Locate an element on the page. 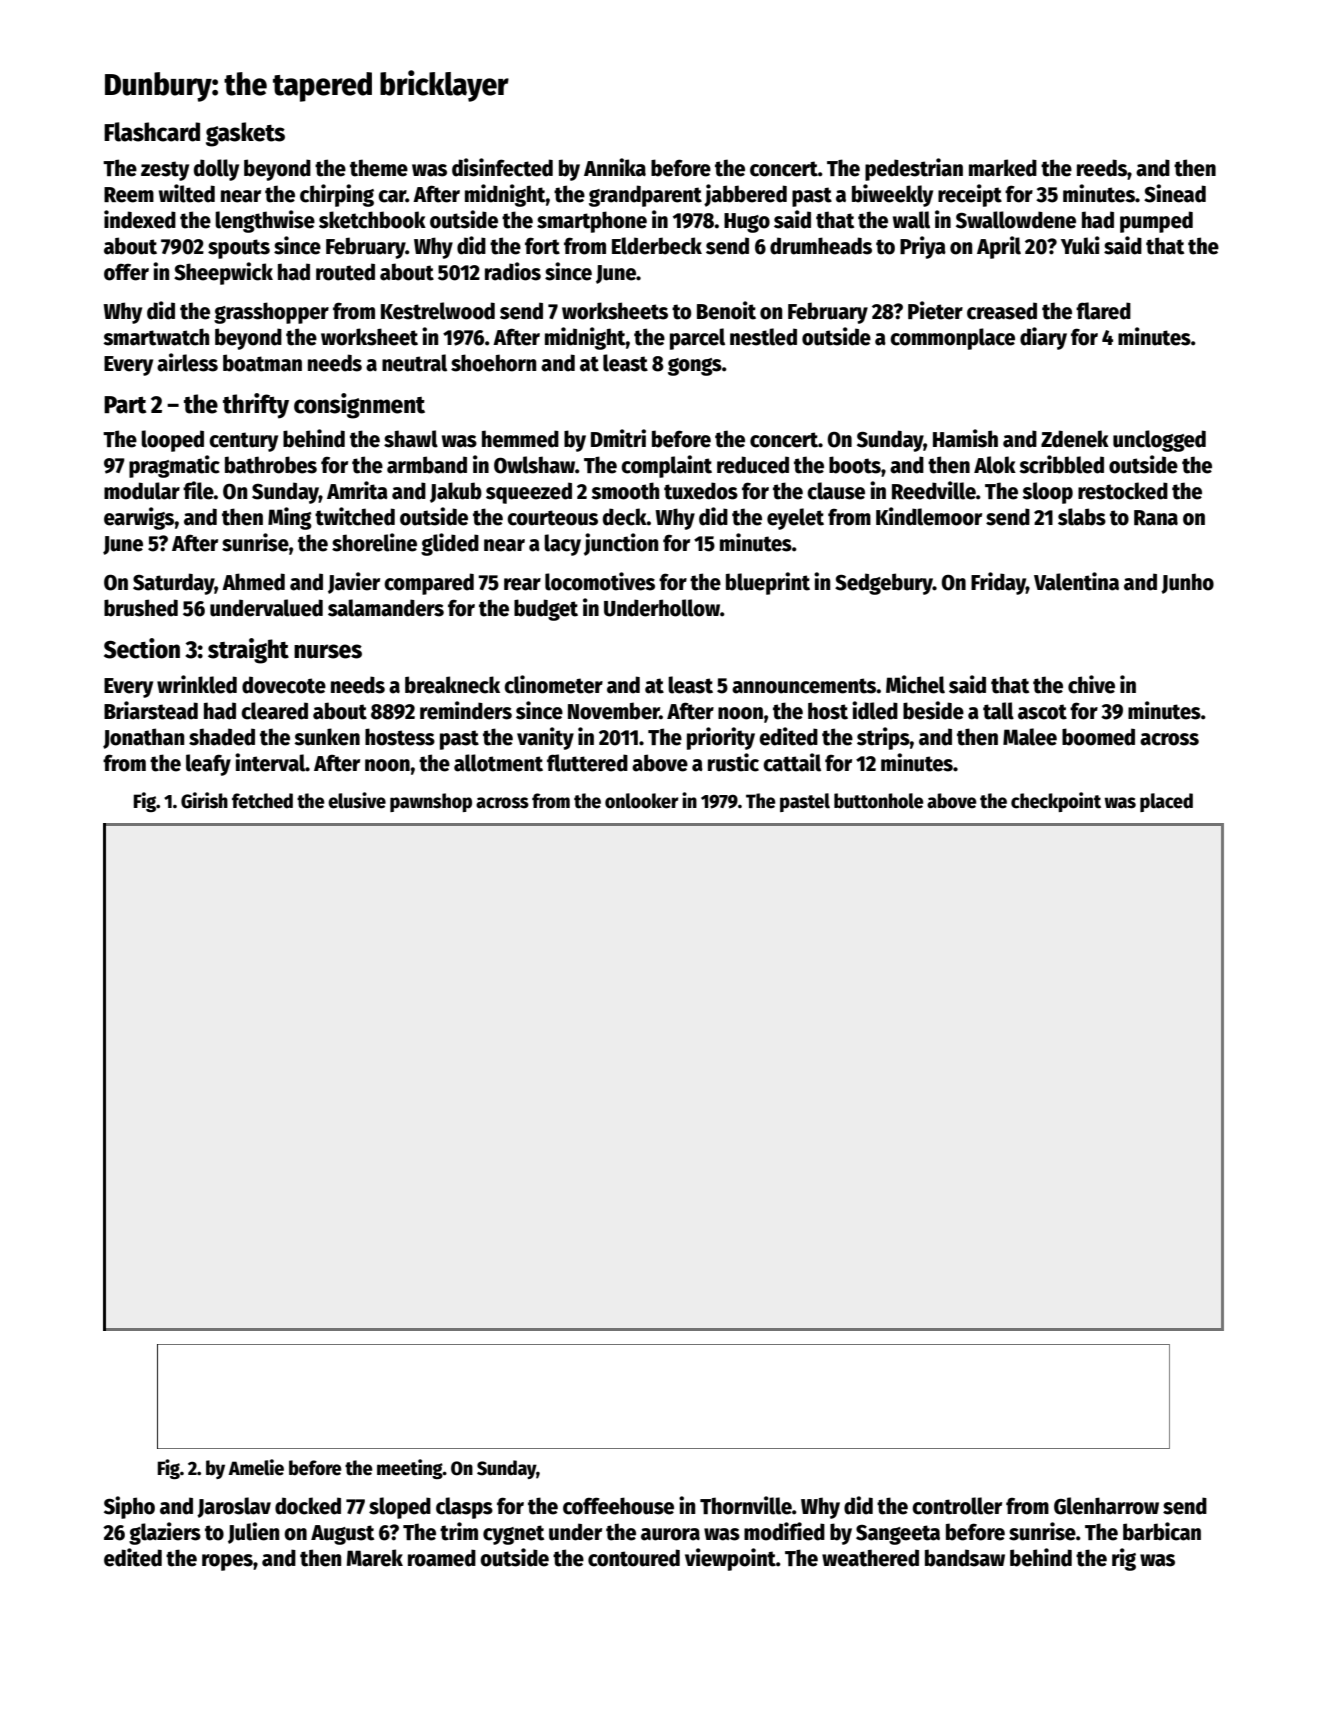 This page has width=1327, height=1718. Amelie is located at coordinates (256, 1467).
